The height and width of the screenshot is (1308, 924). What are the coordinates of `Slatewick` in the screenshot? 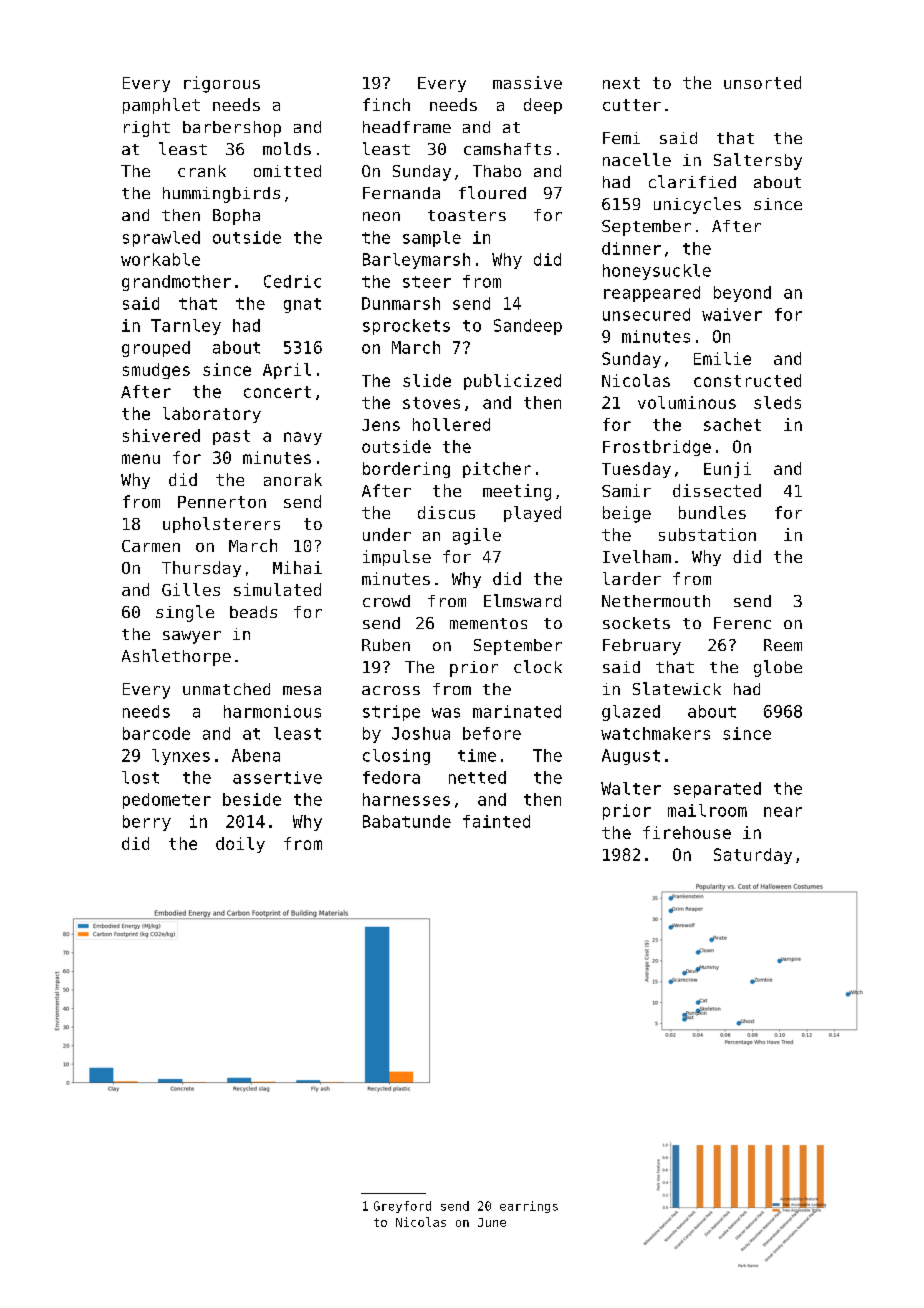 It's located at (677, 688).
